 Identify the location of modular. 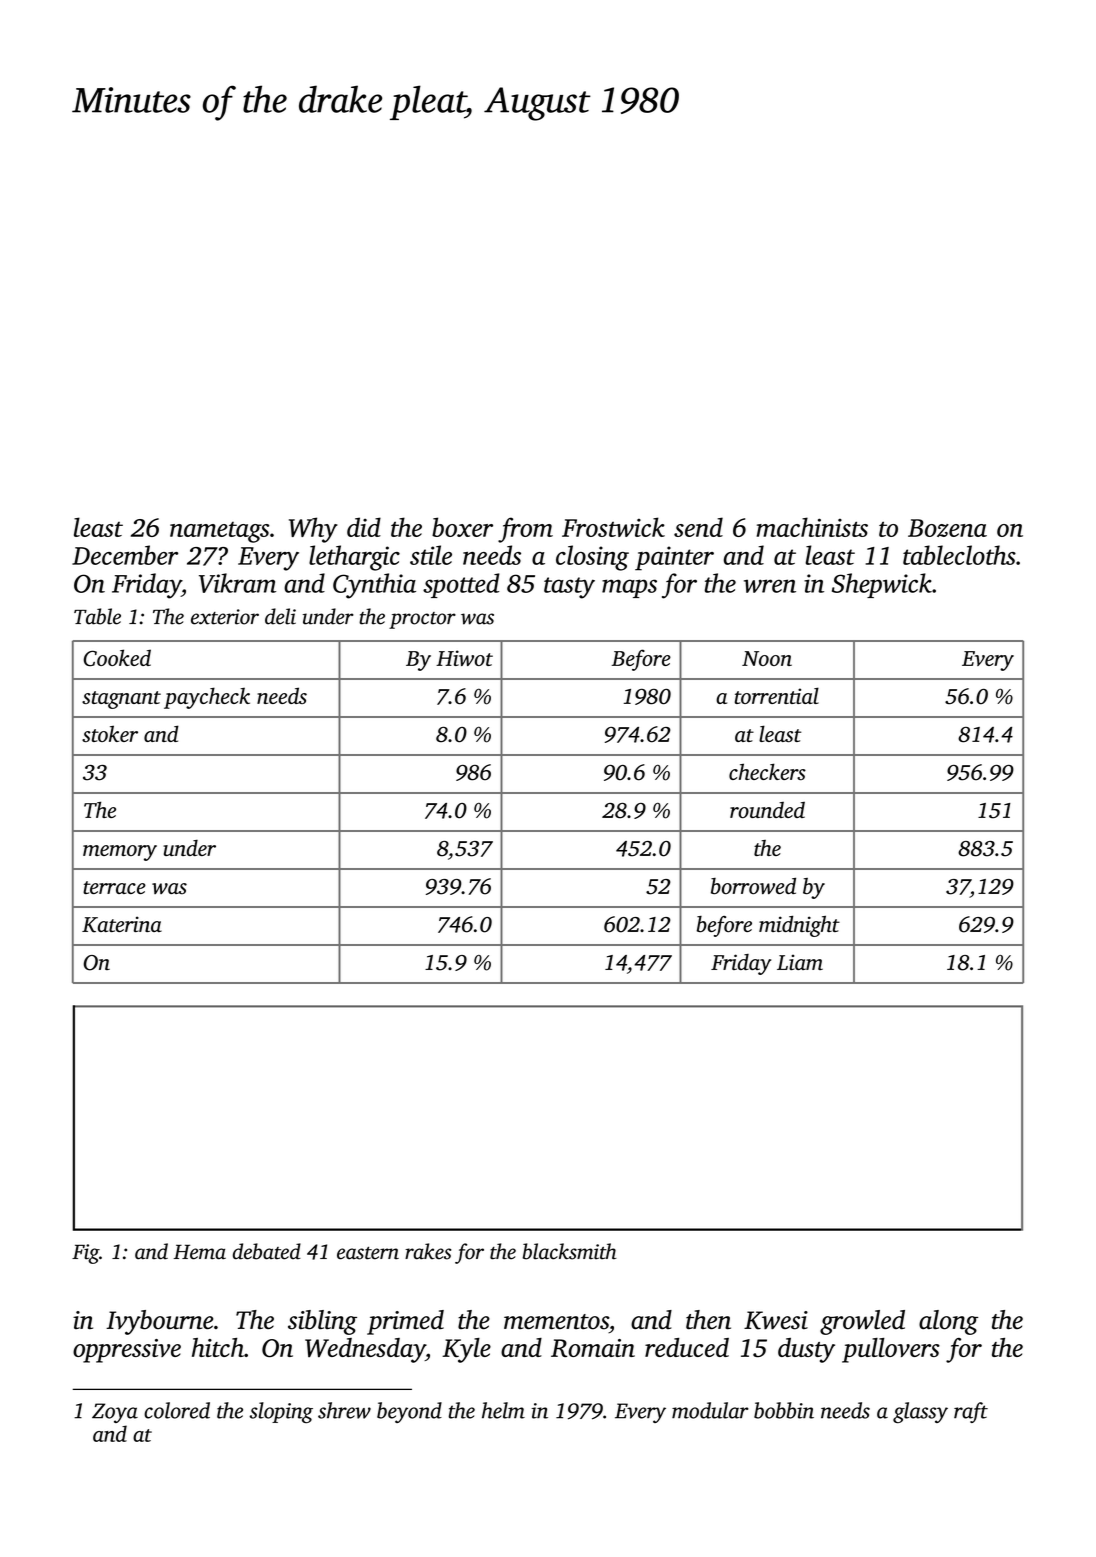
(710, 1410).
